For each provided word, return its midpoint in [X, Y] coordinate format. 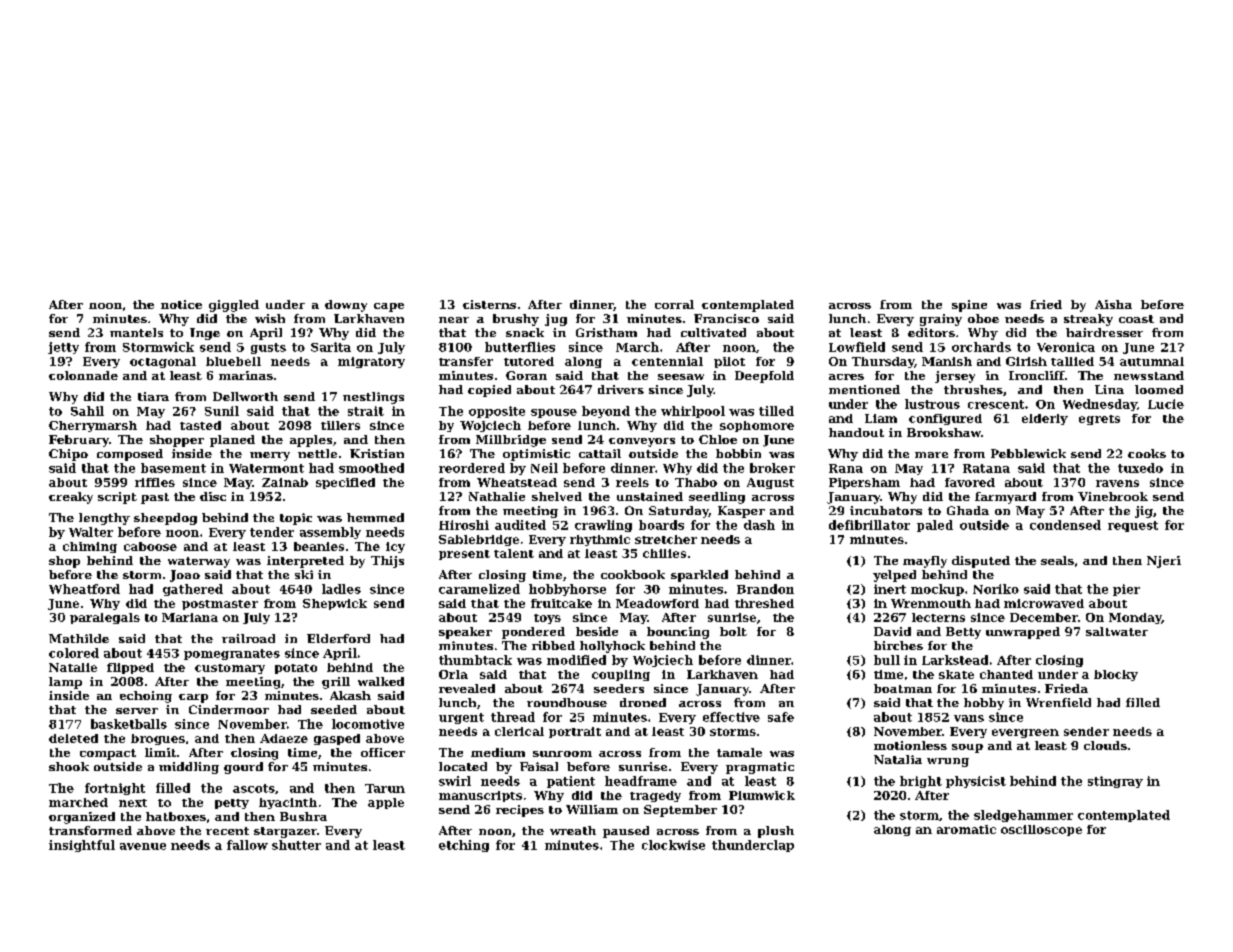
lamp [65, 683]
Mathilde [79, 638]
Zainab [285, 482]
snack [525, 332]
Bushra [303, 816]
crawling [603, 526]
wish [270, 318]
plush [776, 832]
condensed [1065, 525]
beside [597, 631]
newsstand [1149, 375]
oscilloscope [1041, 830]
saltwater [1117, 631]
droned [643, 702]
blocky [1116, 675]
